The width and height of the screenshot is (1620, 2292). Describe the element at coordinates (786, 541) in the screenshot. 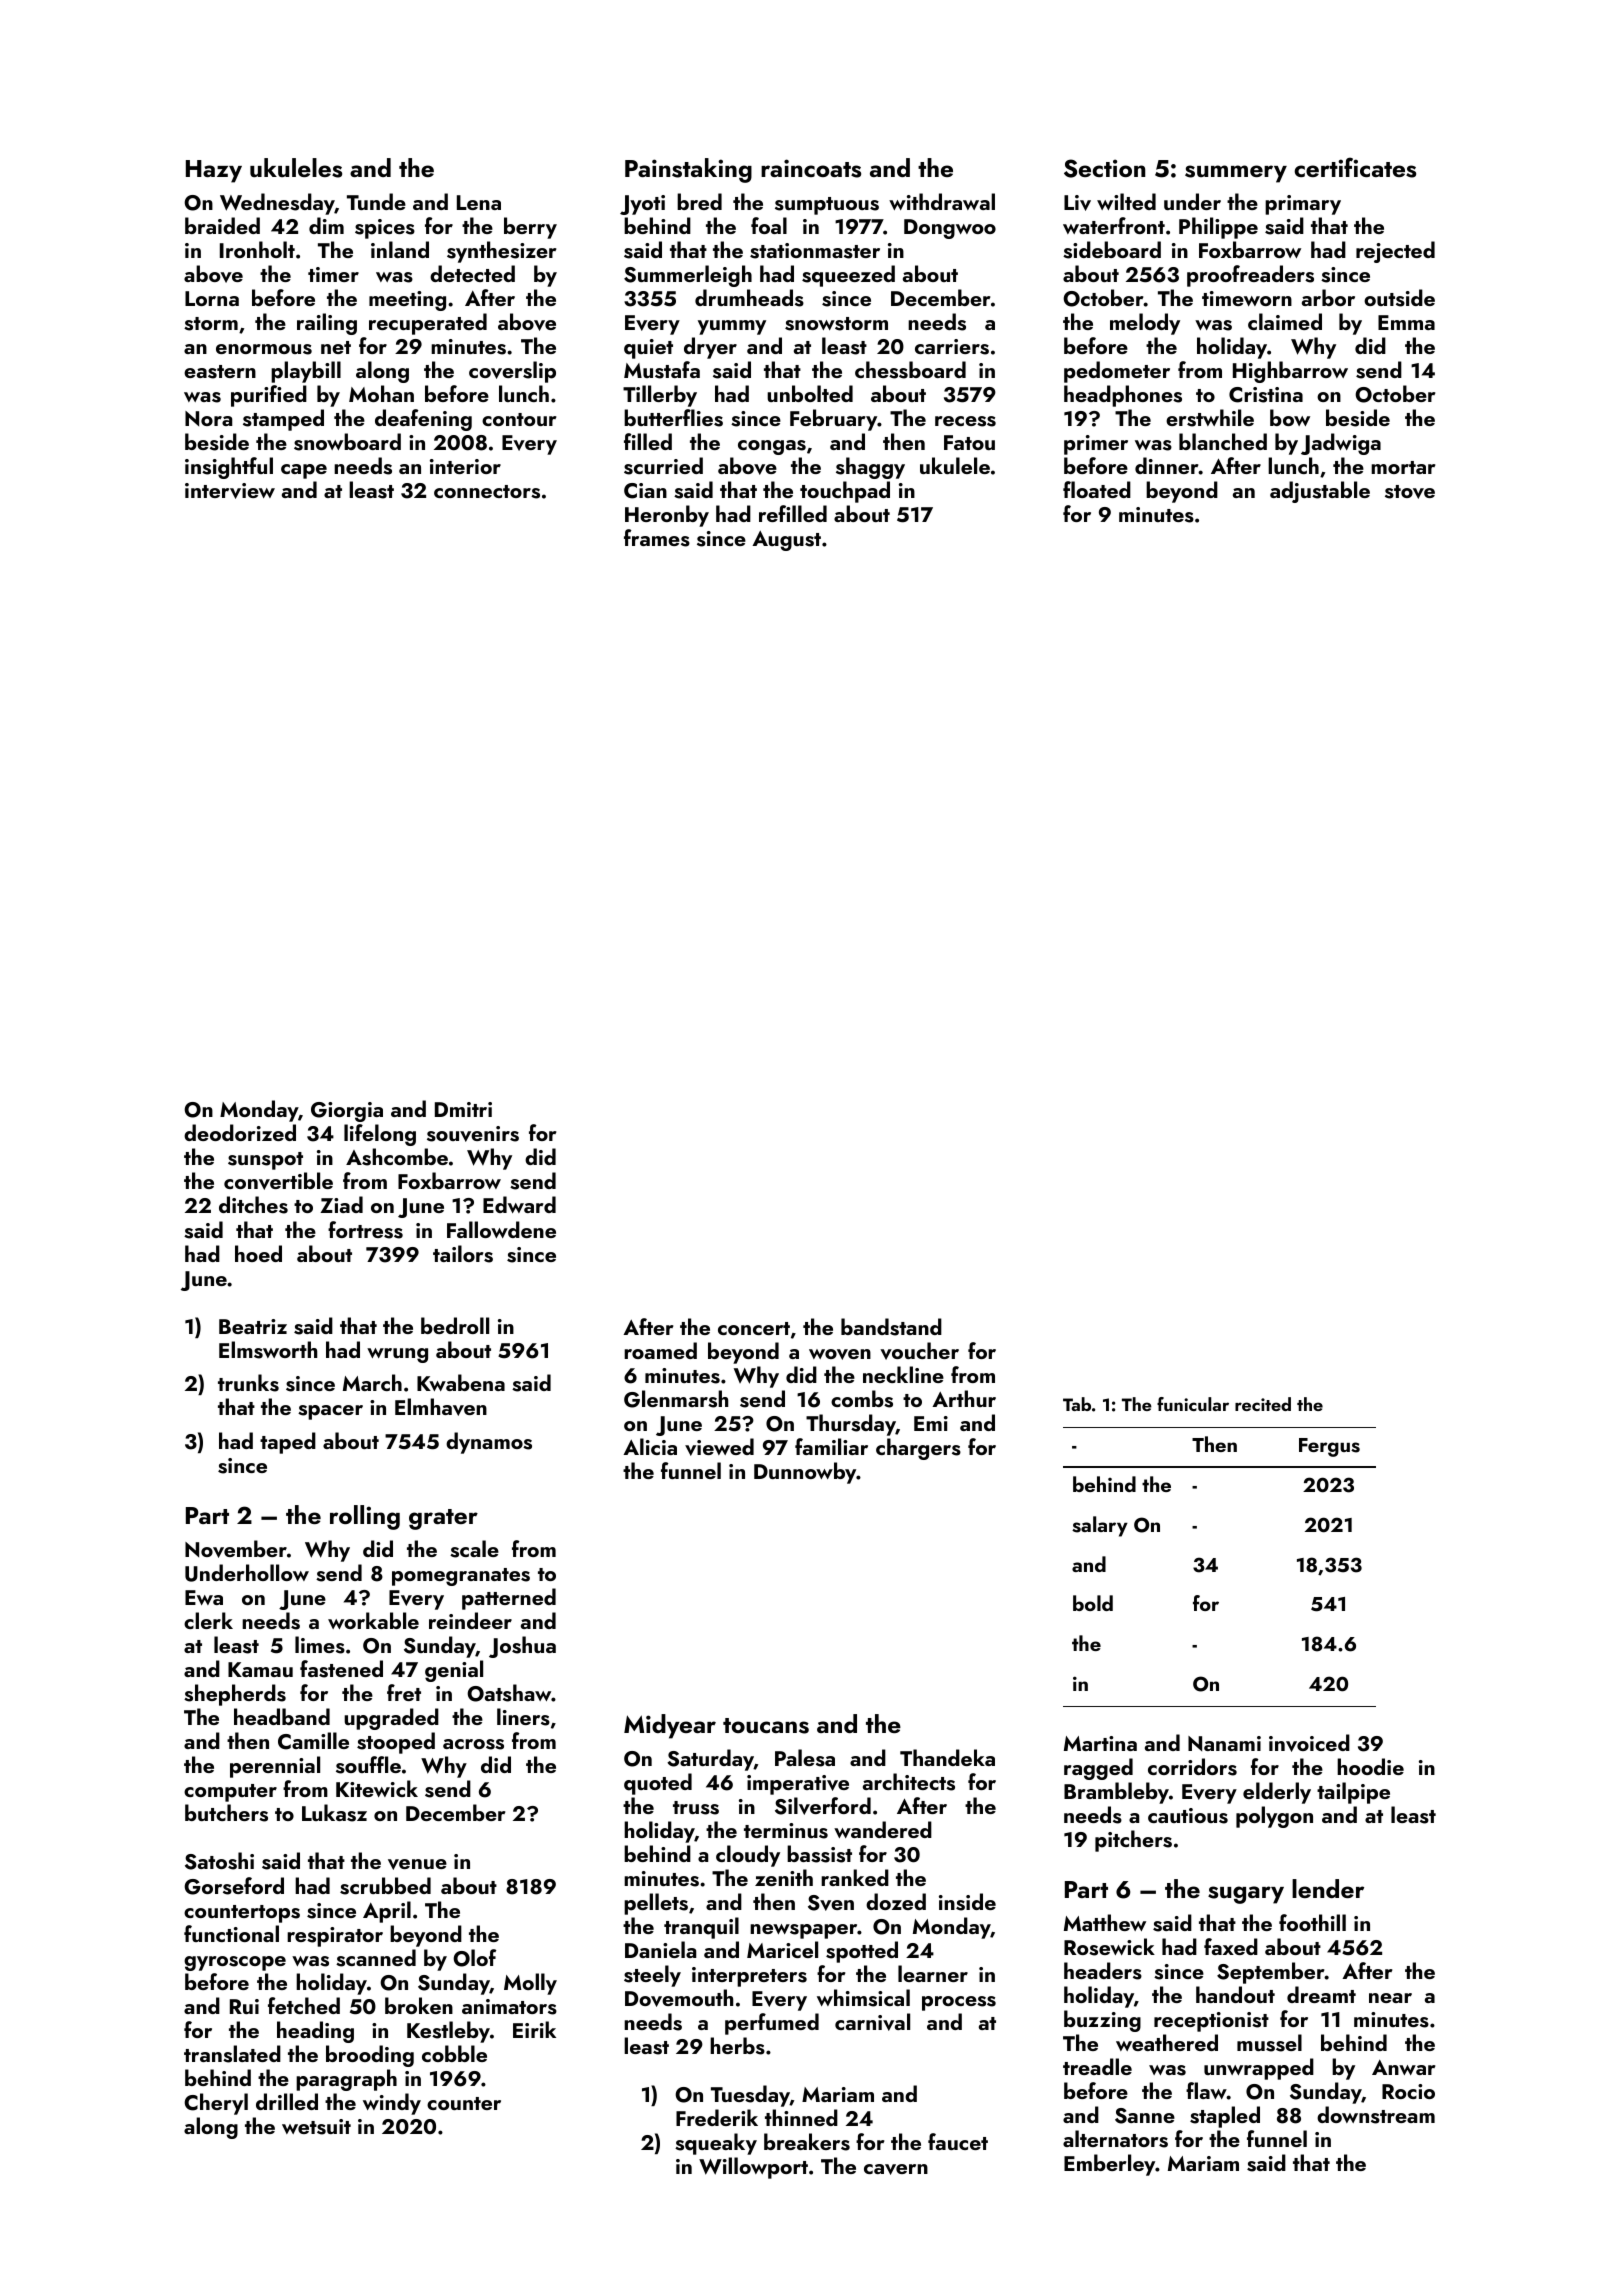

I see `August` at that location.
